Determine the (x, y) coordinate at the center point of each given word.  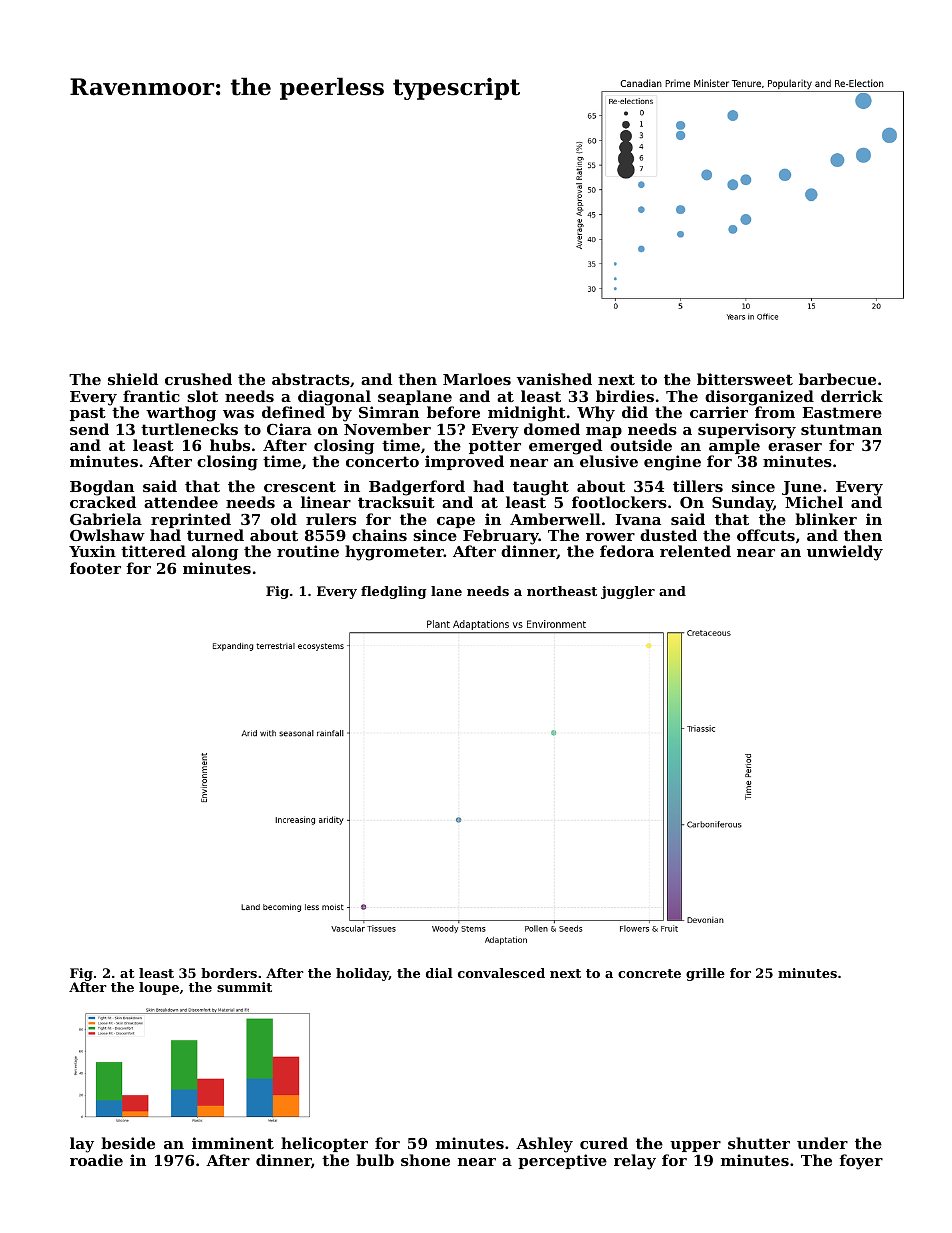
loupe (159, 988)
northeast (562, 591)
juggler (628, 592)
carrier (719, 412)
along (215, 553)
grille (705, 974)
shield (133, 379)
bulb (375, 1160)
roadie (96, 1160)
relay (635, 1162)
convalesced (501, 973)
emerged (565, 447)
